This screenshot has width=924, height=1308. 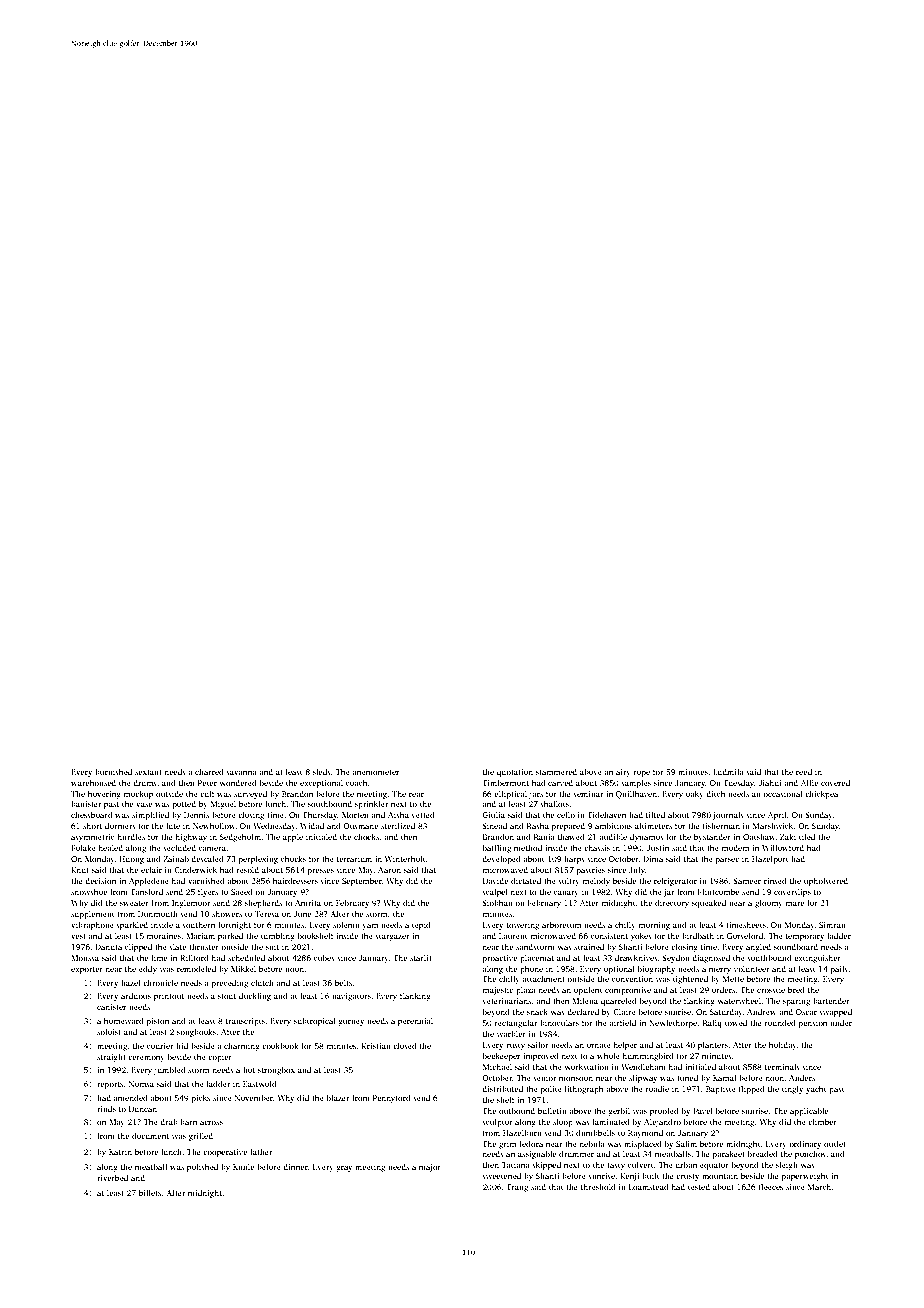 I want to click on starlit, so click(x=421, y=958).
